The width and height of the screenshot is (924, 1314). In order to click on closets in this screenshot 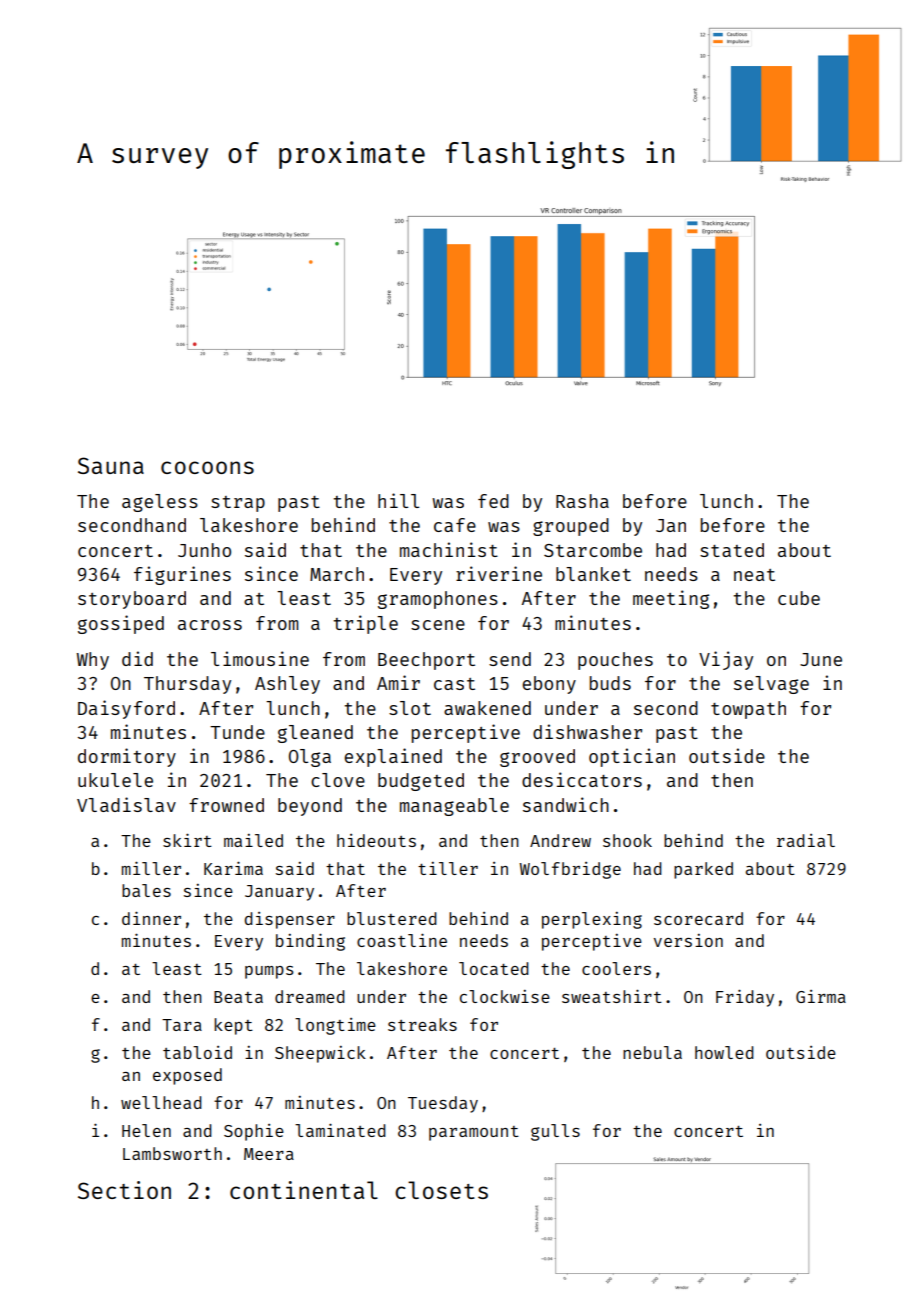, I will do `click(441, 1190)`.
